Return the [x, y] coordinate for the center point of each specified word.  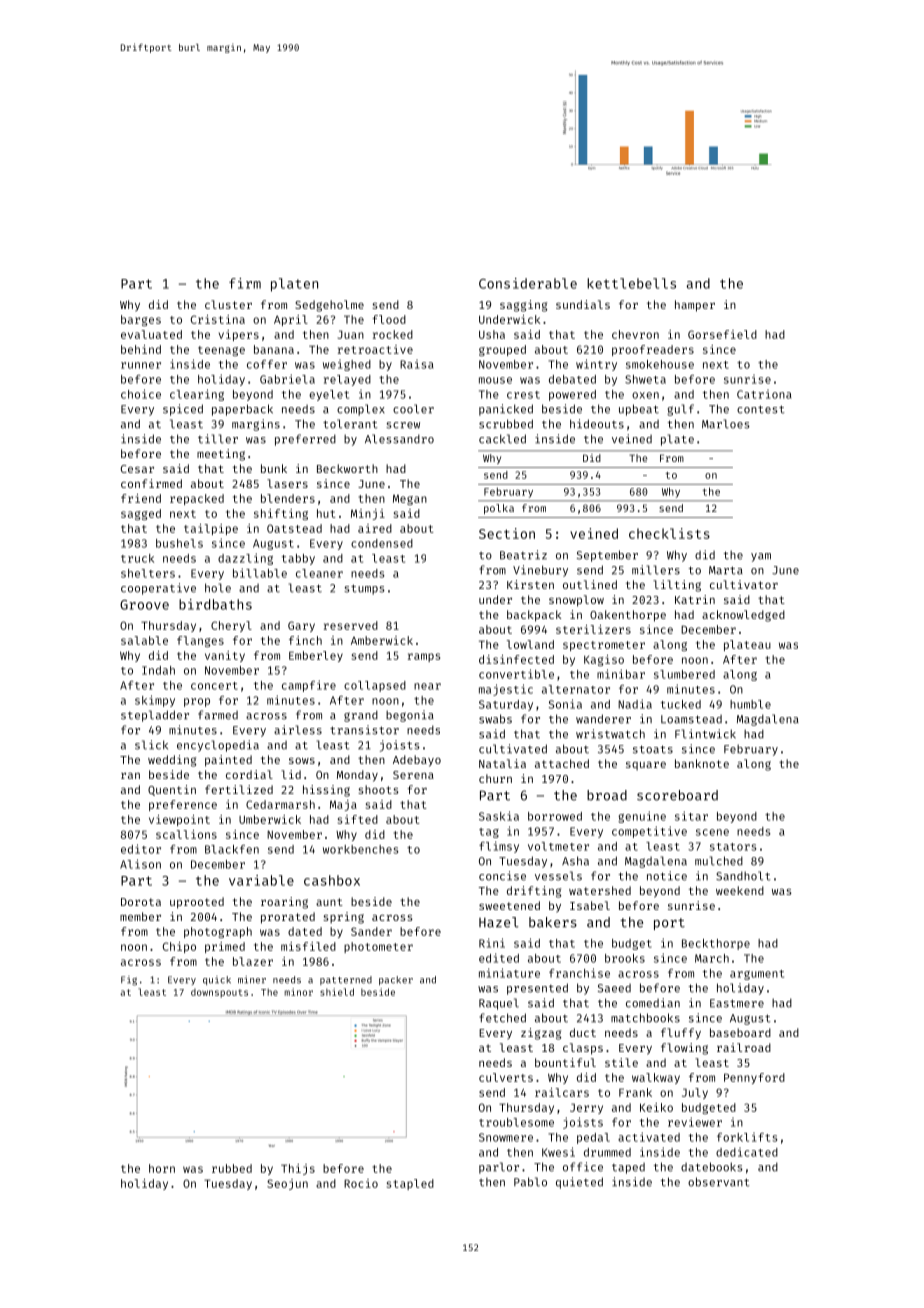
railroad [744, 1047]
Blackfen [232, 849]
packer [396, 980]
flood [389, 319]
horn [162, 1168]
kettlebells [631, 283]
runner [141, 365]
